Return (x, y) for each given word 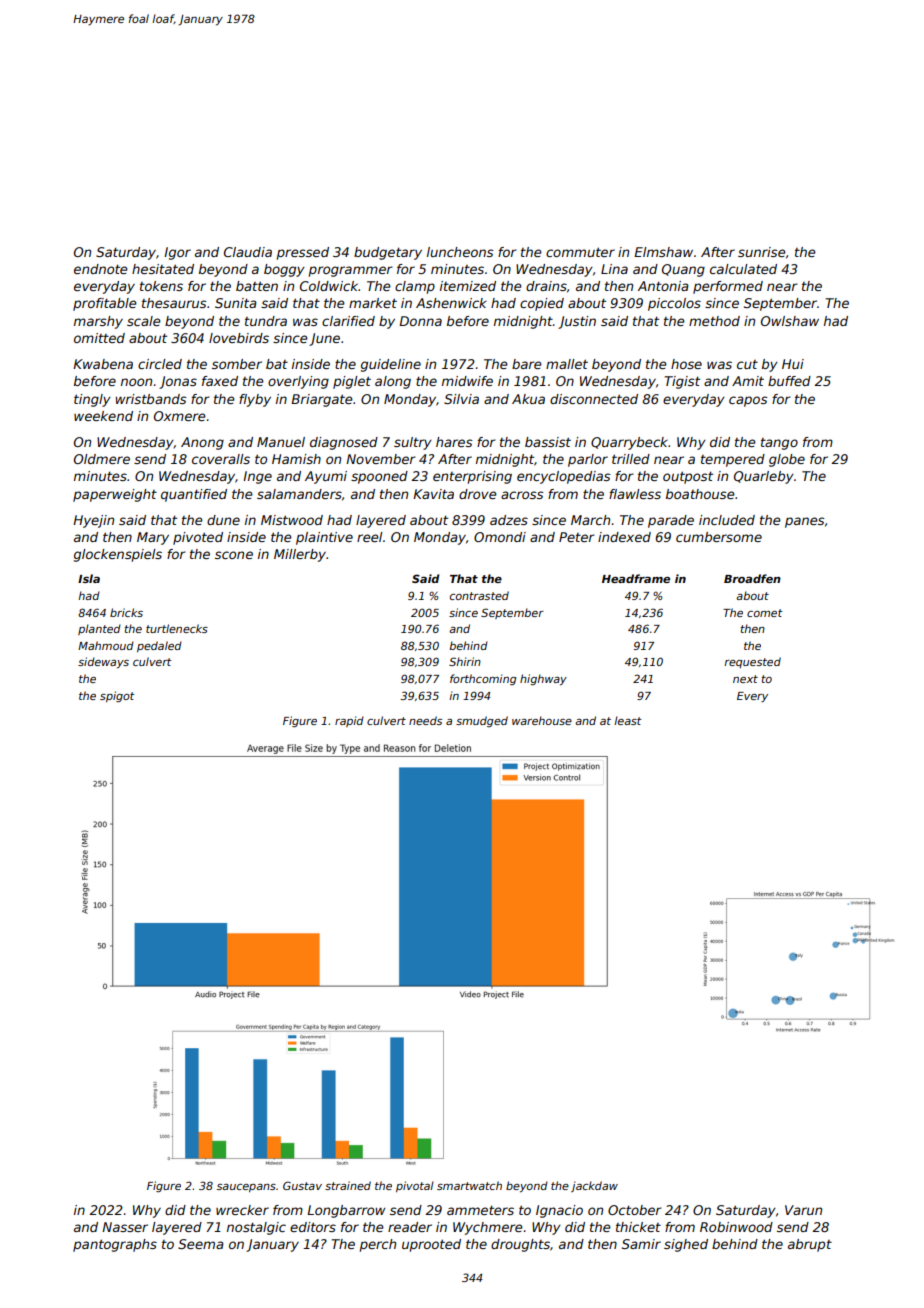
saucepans (246, 1188)
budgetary (388, 253)
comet (765, 613)
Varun (803, 1210)
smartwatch (469, 1185)
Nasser (125, 1227)
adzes (509, 520)
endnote (101, 269)
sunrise (762, 252)
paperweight (115, 495)
